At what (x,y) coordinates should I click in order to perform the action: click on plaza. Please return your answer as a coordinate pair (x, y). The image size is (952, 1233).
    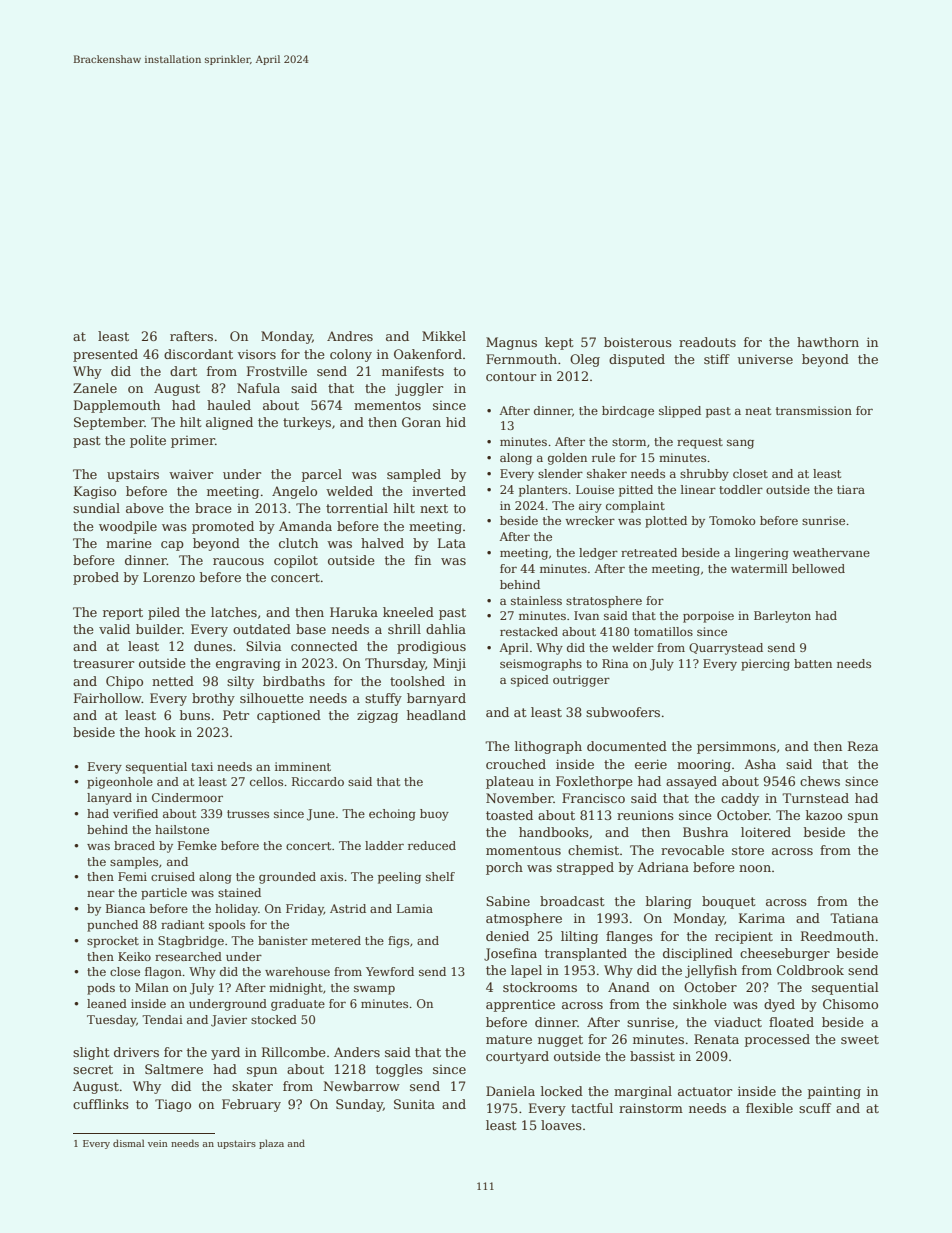
    Looking at the image, I should click on (271, 1144).
